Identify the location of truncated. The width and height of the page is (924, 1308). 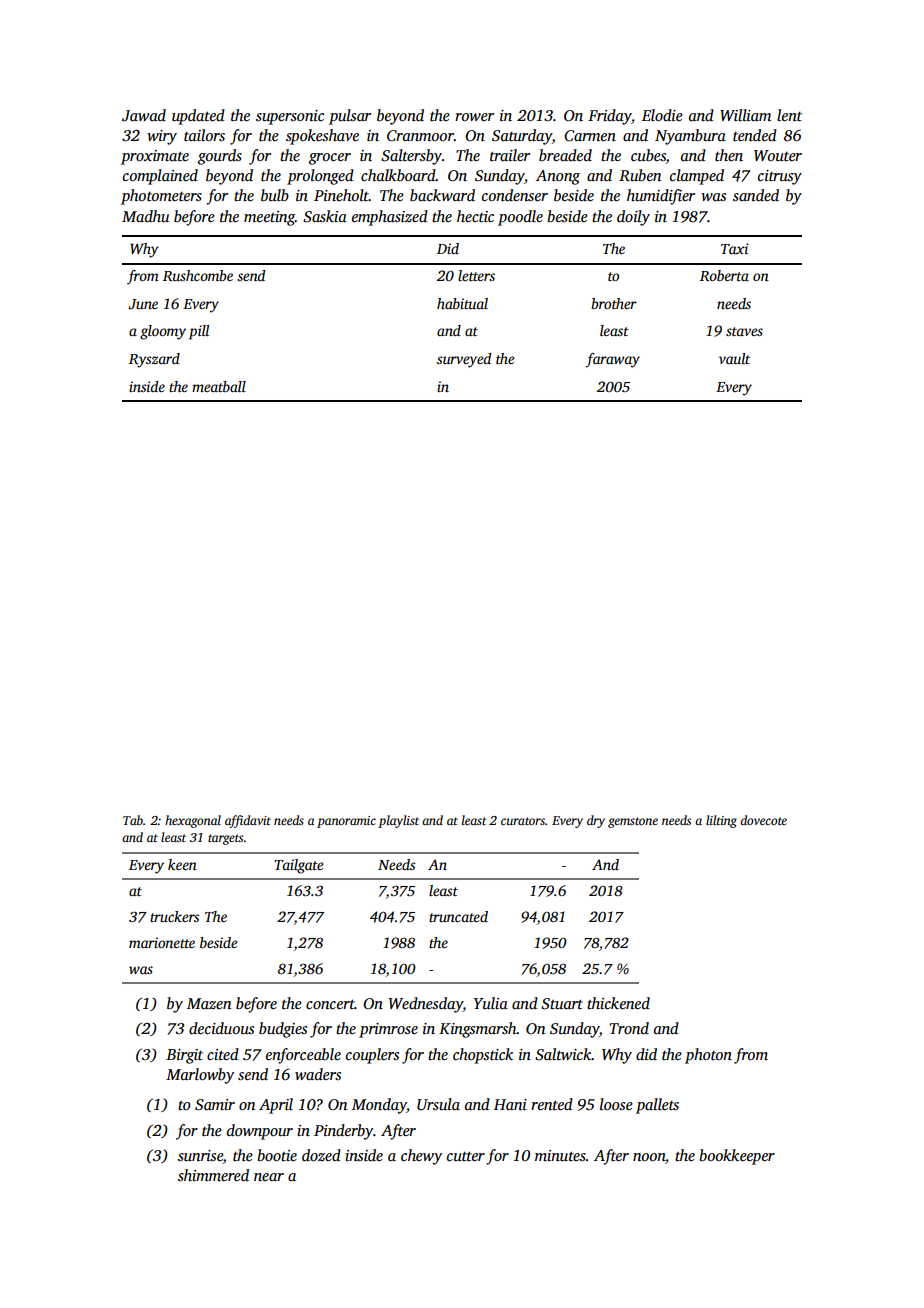
(458, 916).
